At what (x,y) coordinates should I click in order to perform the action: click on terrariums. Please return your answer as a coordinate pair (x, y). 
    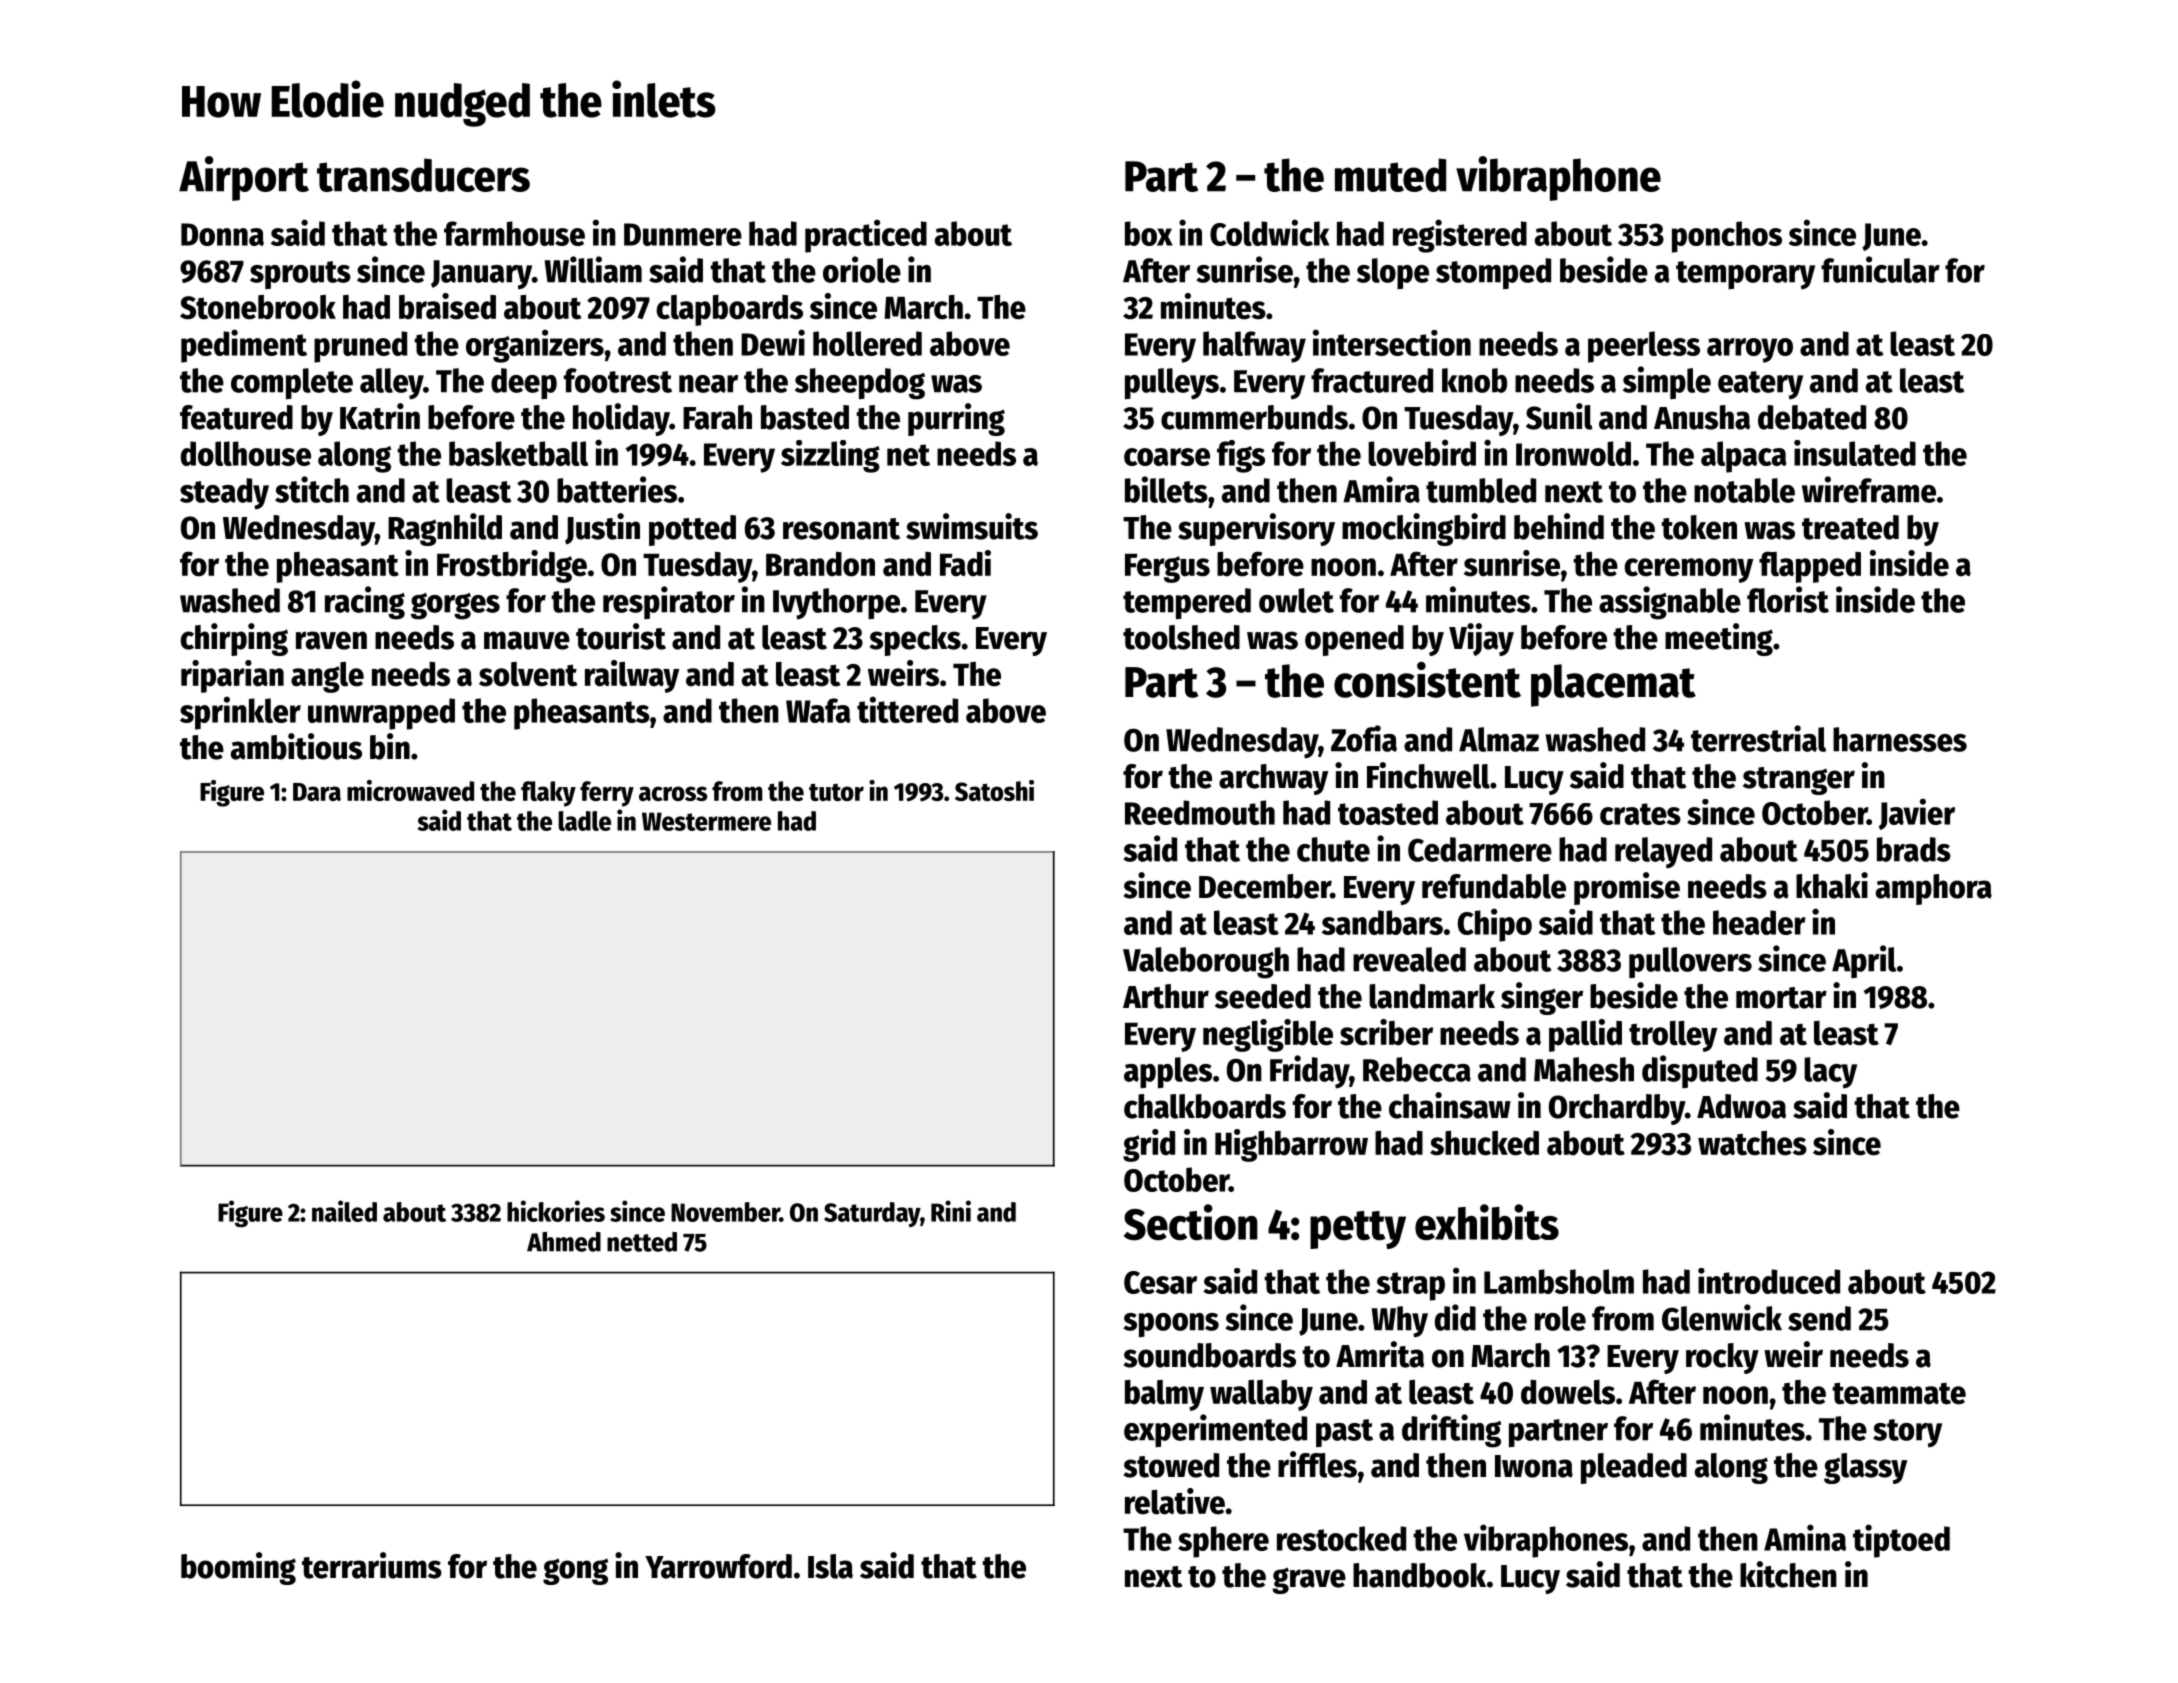
    Looking at the image, I should click on (372, 1565).
